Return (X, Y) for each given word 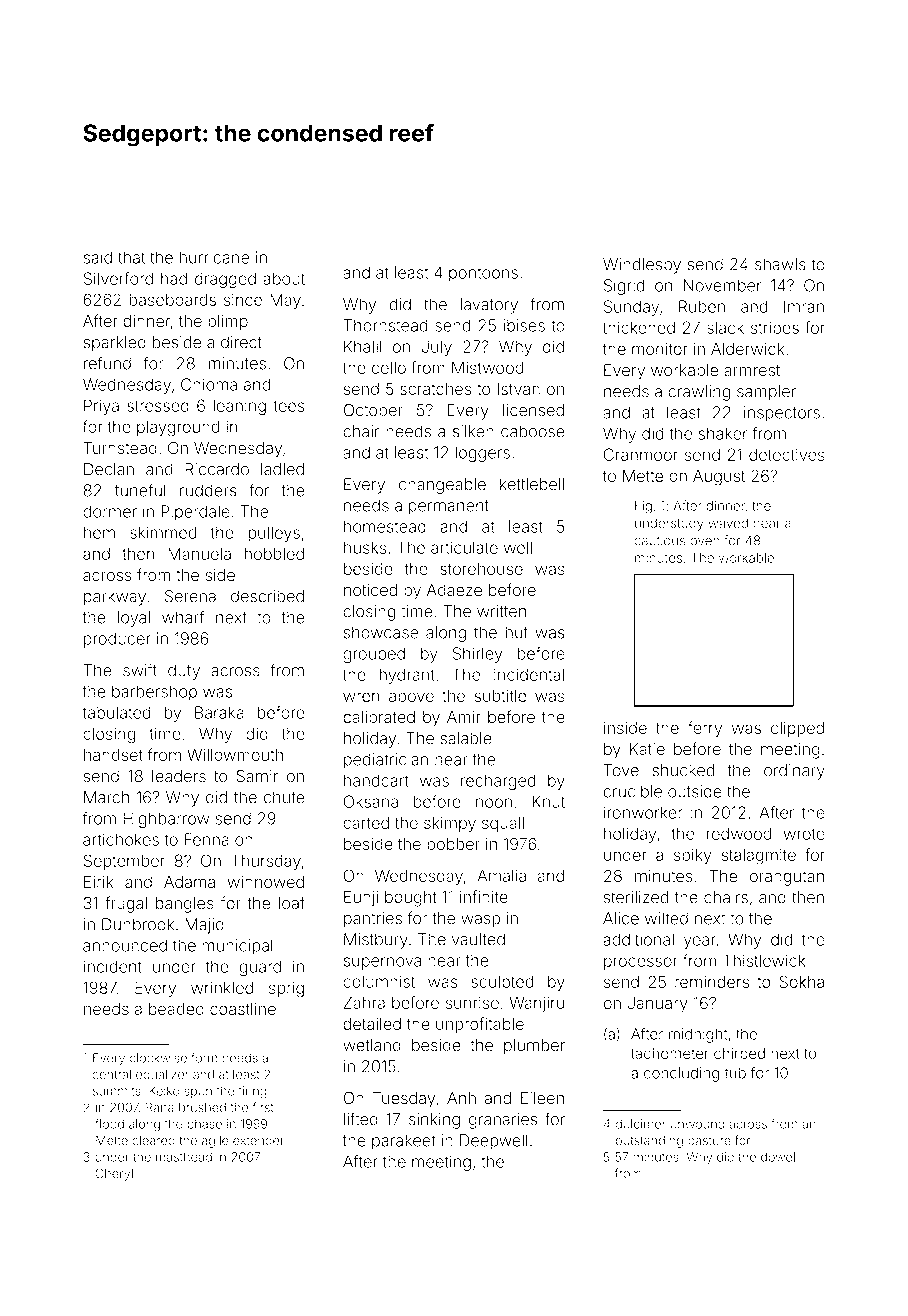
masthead (184, 1157)
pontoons (483, 274)
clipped (797, 729)
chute (284, 797)
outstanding (649, 1142)
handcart (376, 780)
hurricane (214, 257)
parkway (115, 598)
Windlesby (642, 266)
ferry (705, 729)
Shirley (477, 655)
